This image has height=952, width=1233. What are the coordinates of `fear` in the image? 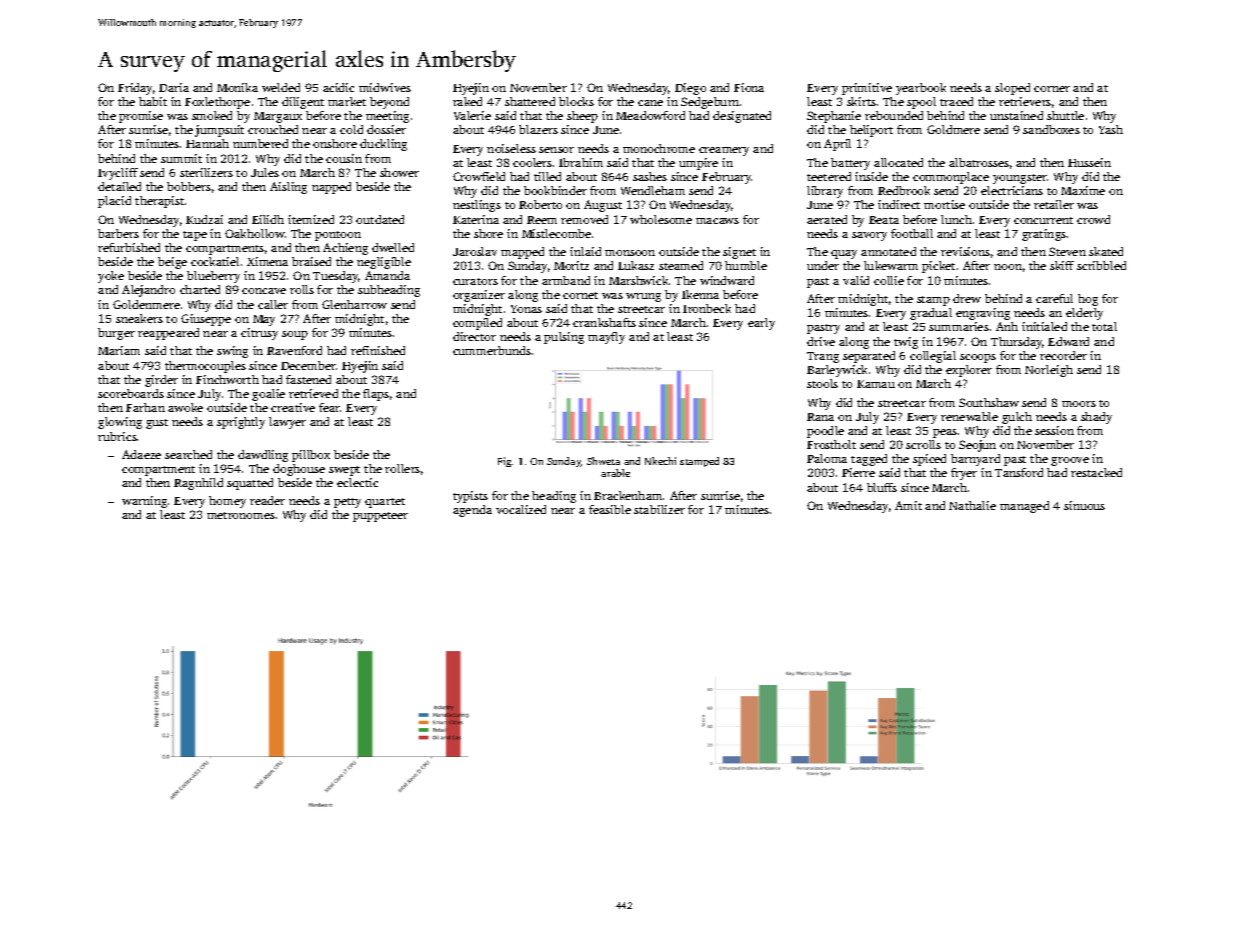 It's located at (329, 407).
